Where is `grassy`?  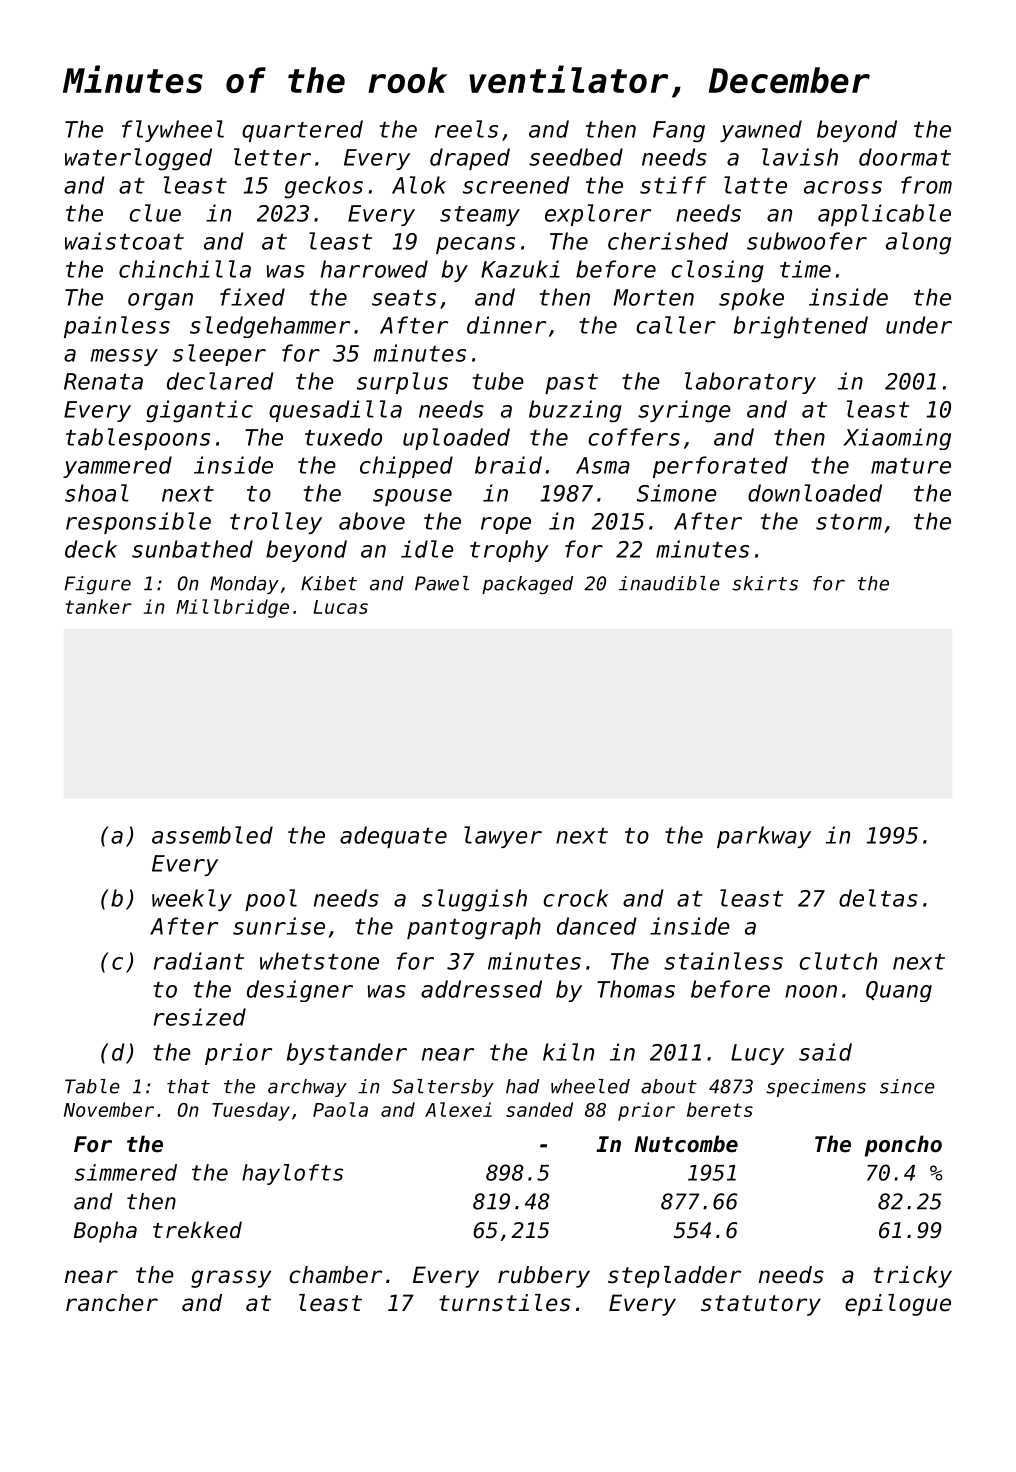
grassy is located at coordinates (231, 1279).
